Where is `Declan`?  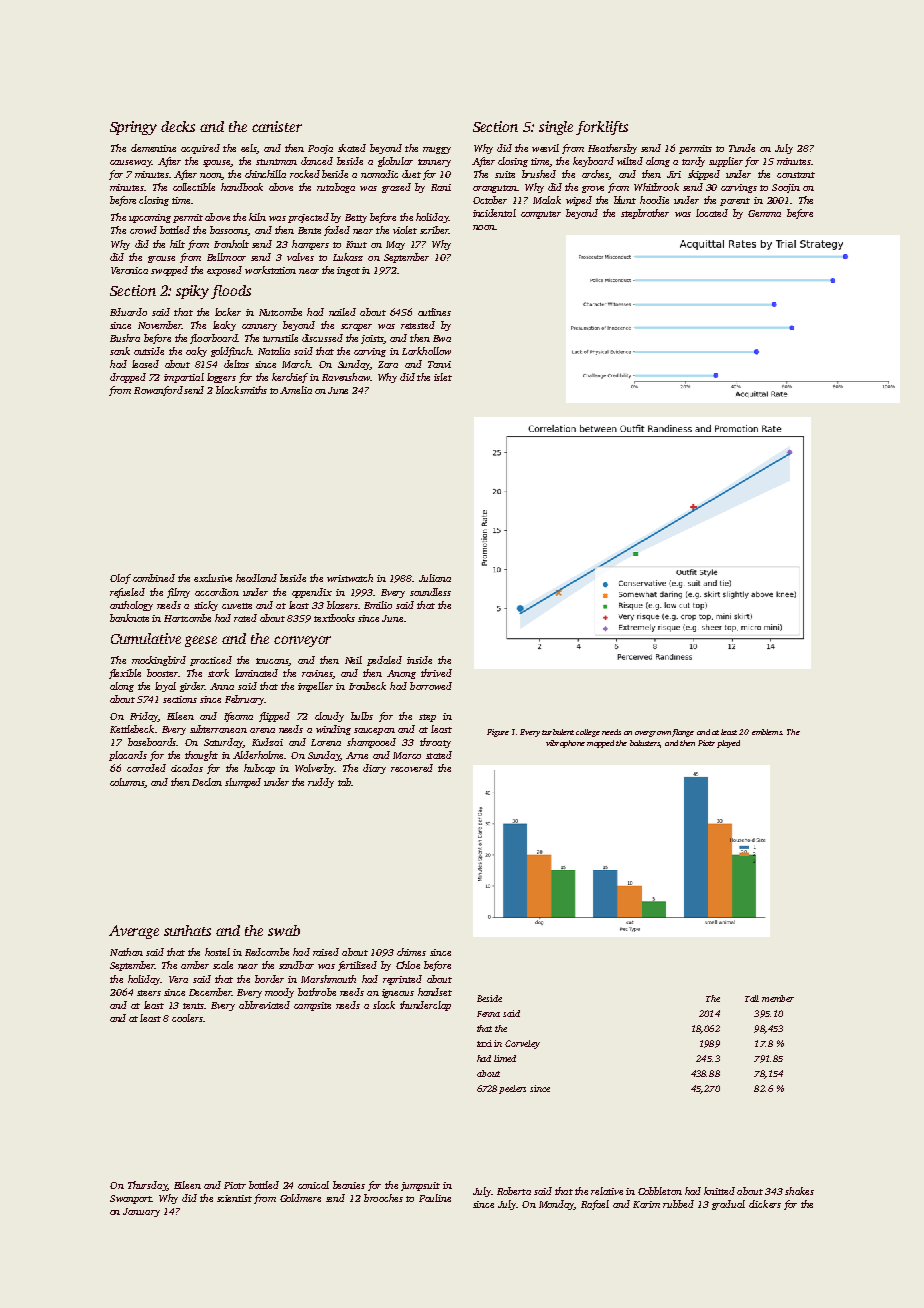 Declan is located at coordinates (207, 782).
